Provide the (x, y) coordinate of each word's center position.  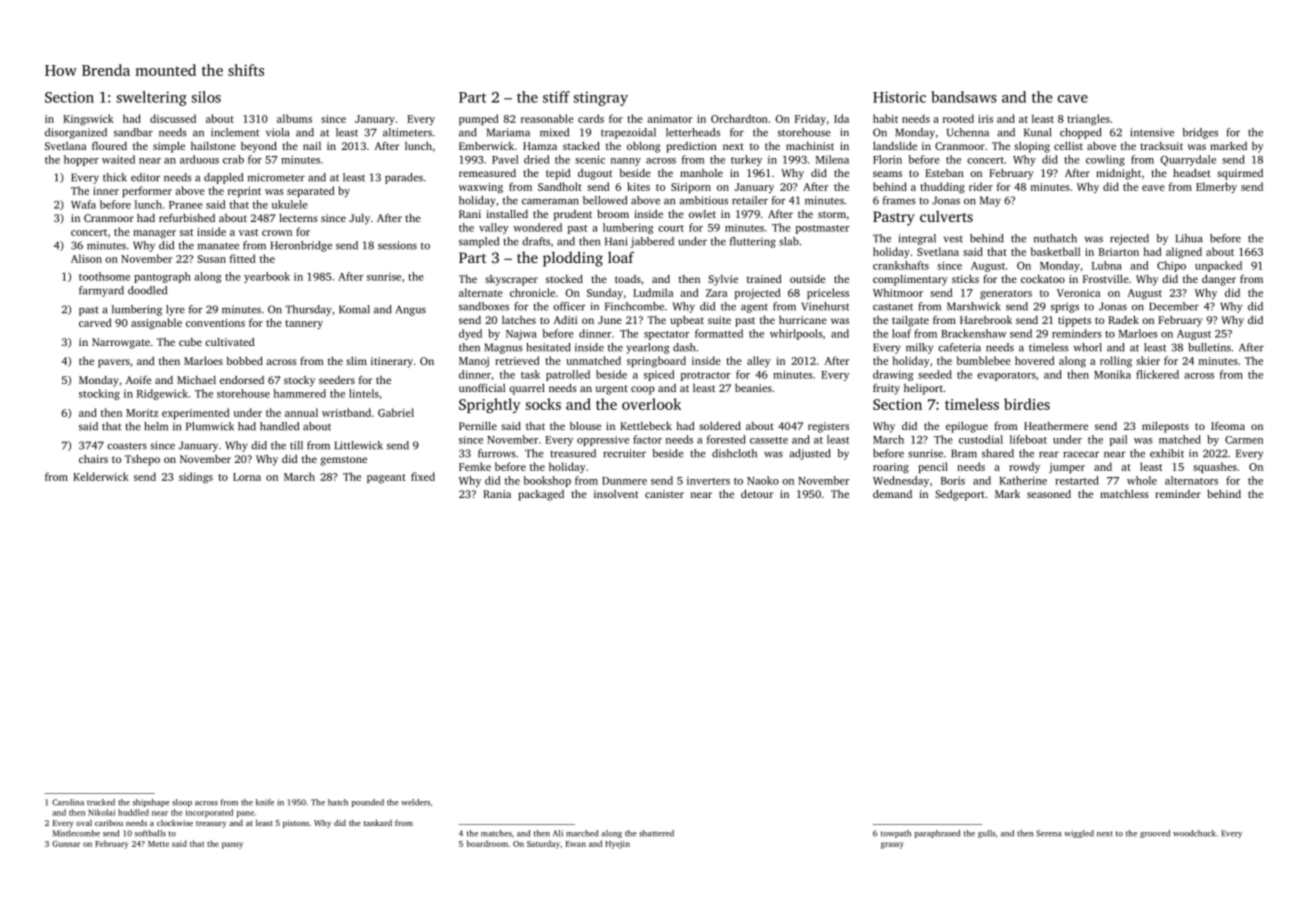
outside (808, 279)
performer (147, 191)
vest (953, 239)
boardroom (487, 843)
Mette (158, 844)
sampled (479, 242)
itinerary (392, 362)
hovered (1035, 360)
